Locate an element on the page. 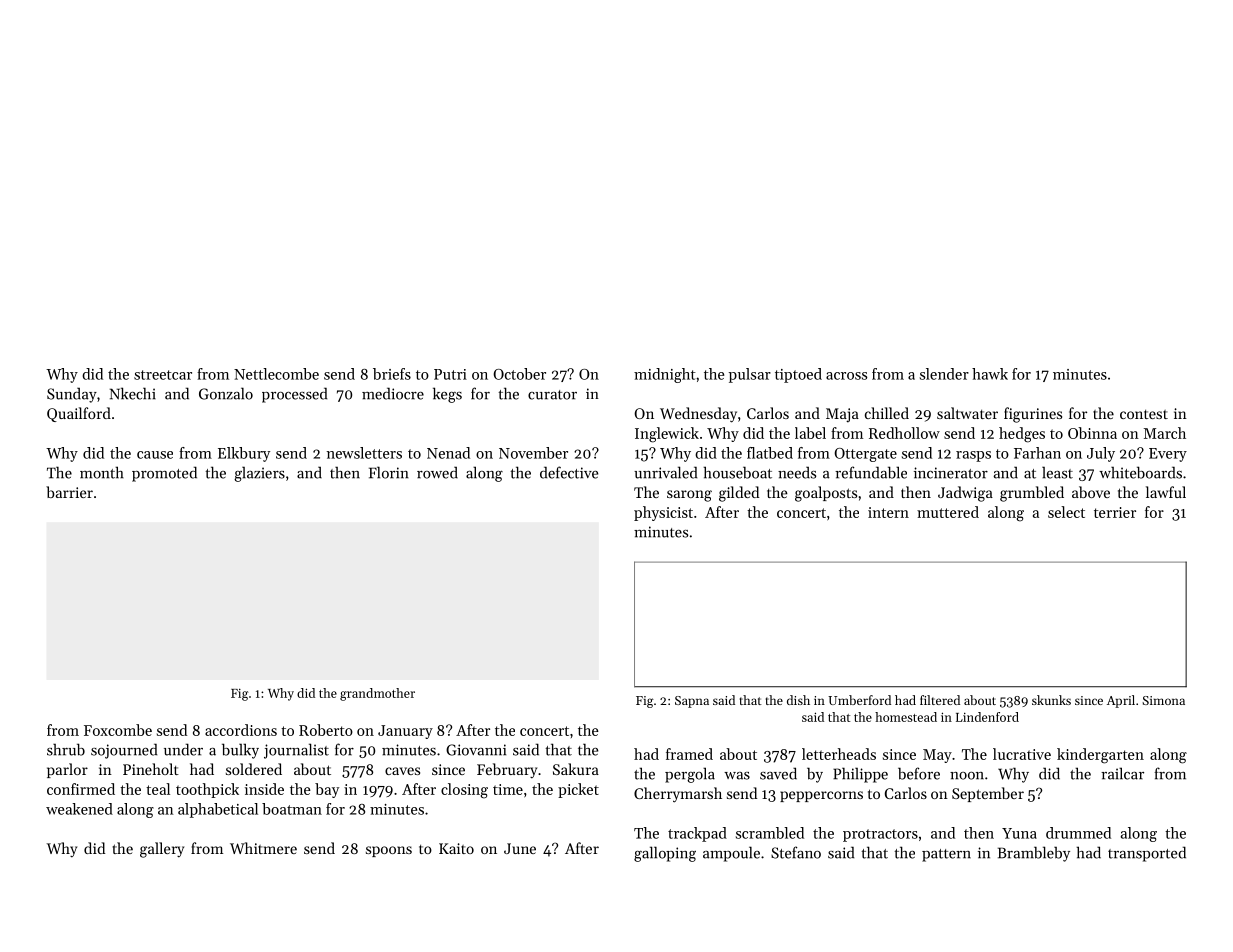 Image resolution: width=1233 pixels, height=952 pixels. October is located at coordinates (519, 374).
